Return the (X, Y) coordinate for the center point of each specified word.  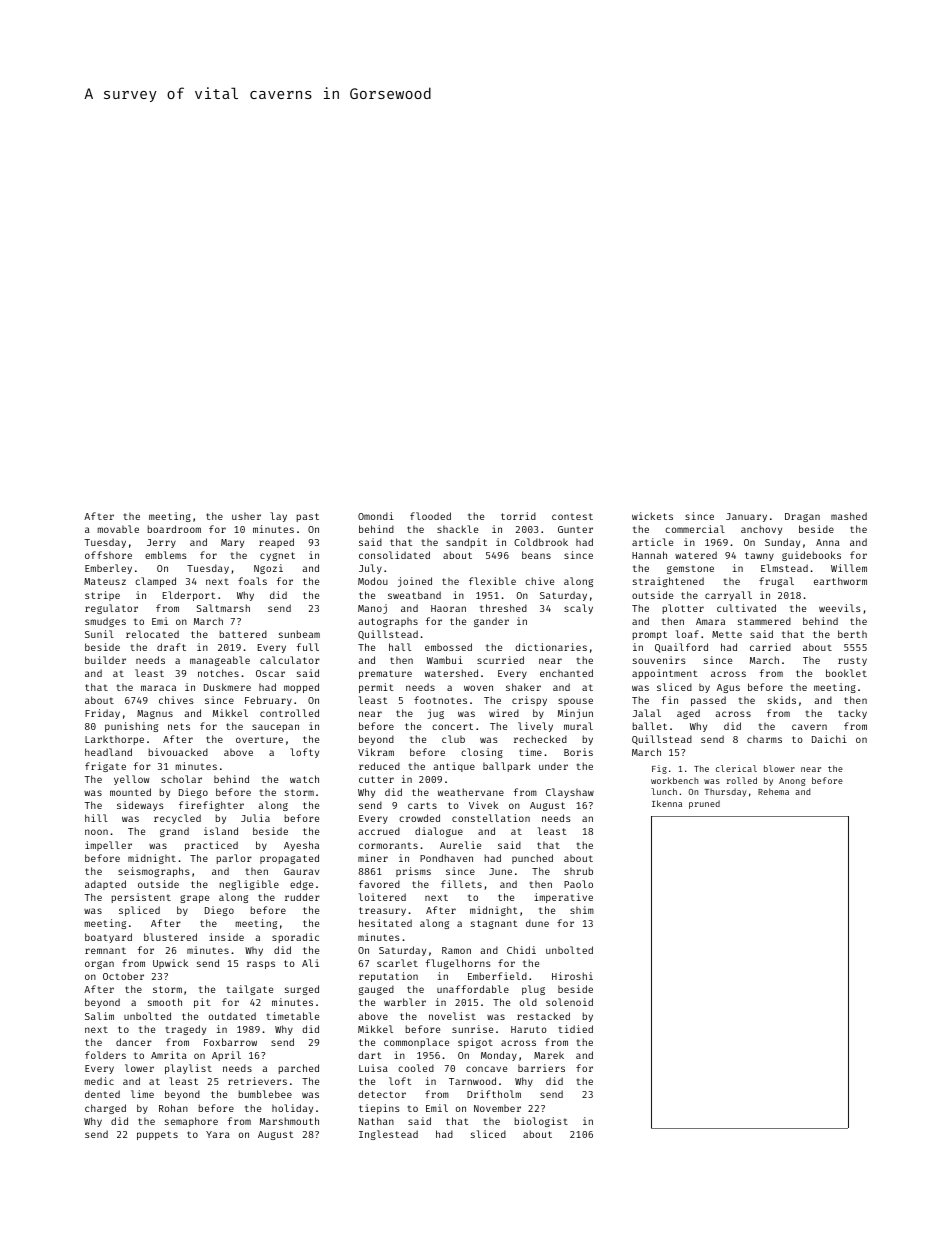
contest (572, 516)
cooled (416, 1068)
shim (582, 910)
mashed (849, 516)
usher (246, 516)
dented (102, 1094)
